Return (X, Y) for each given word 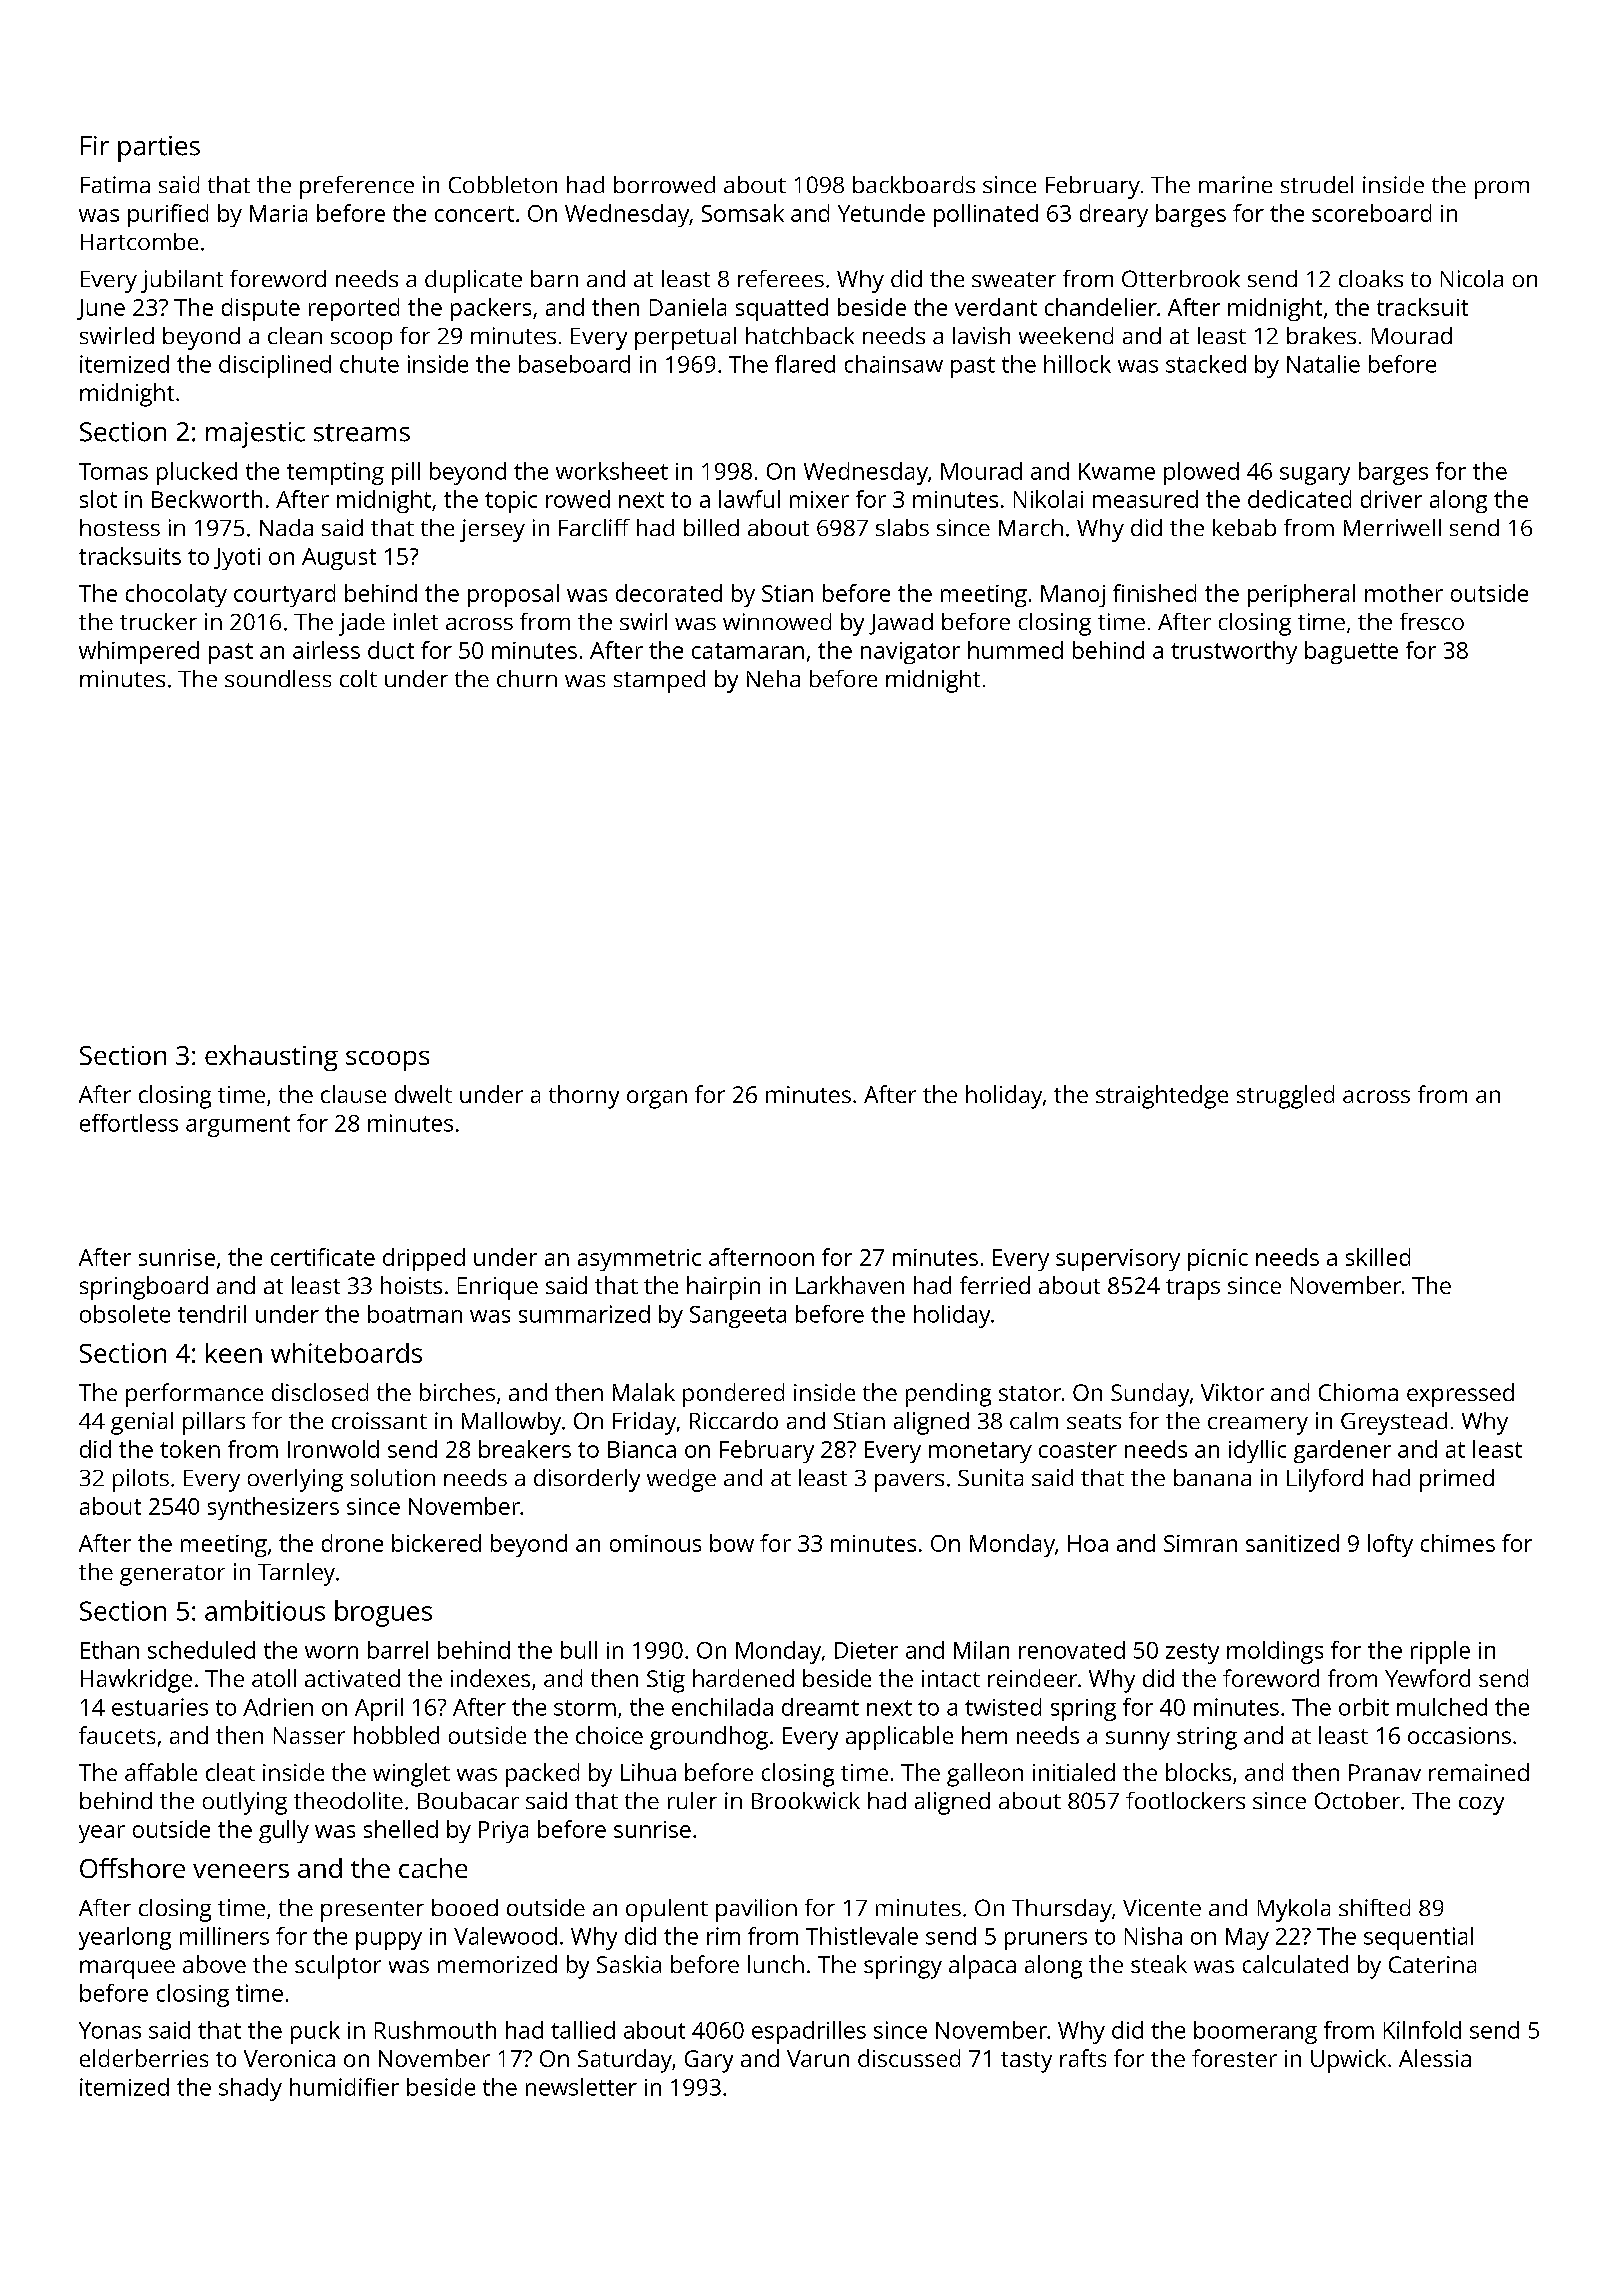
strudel (1317, 184)
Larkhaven (850, 1285)
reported (354, 309)
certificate (323, 1257)
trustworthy (1234, 652)
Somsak (743, 213)
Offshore (132, 1868)
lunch (776, 1964)
